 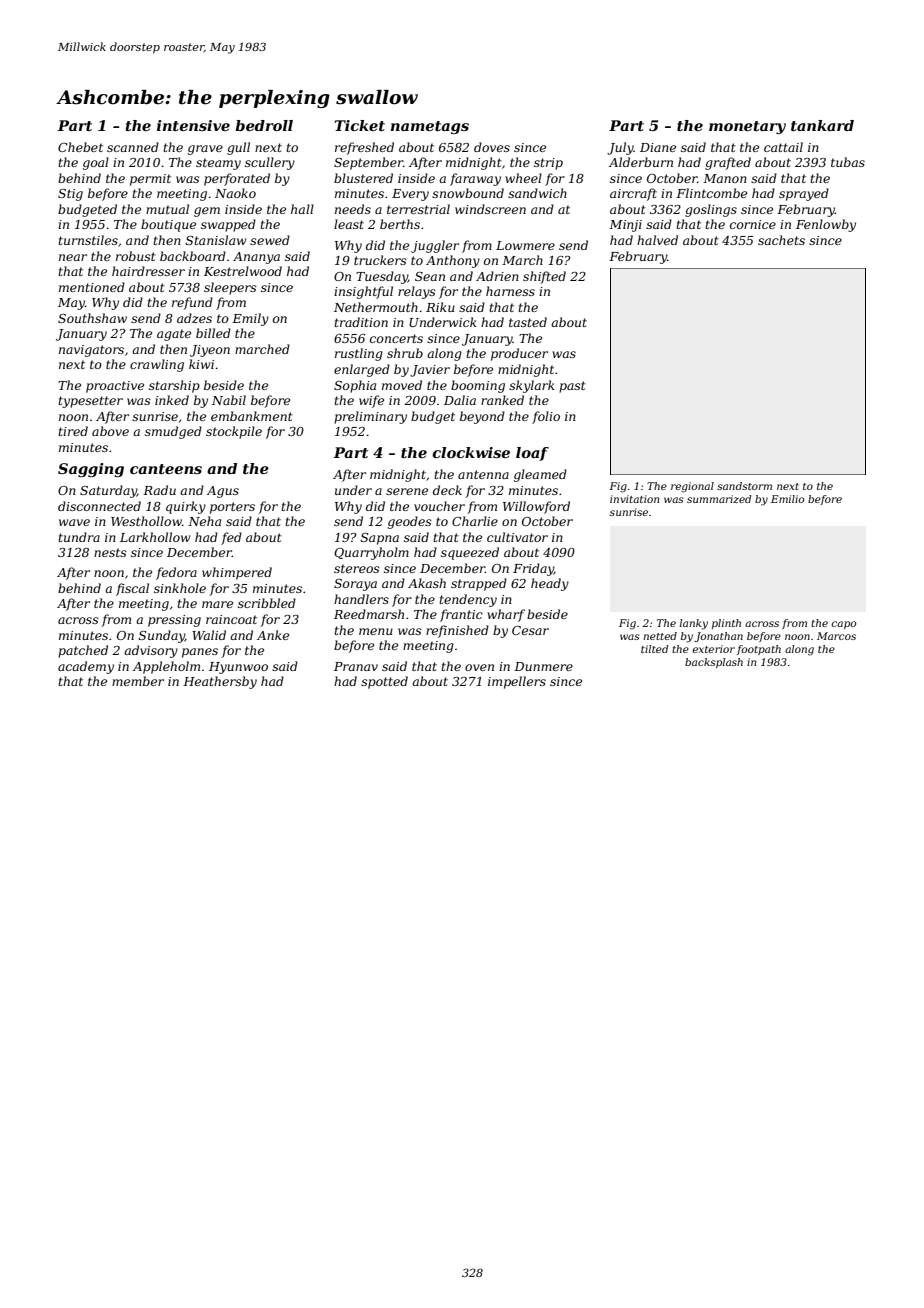 What do you see at coordinates (220, 682) in the image?
I see `Heathersby` at bounding box center [220, 682].
